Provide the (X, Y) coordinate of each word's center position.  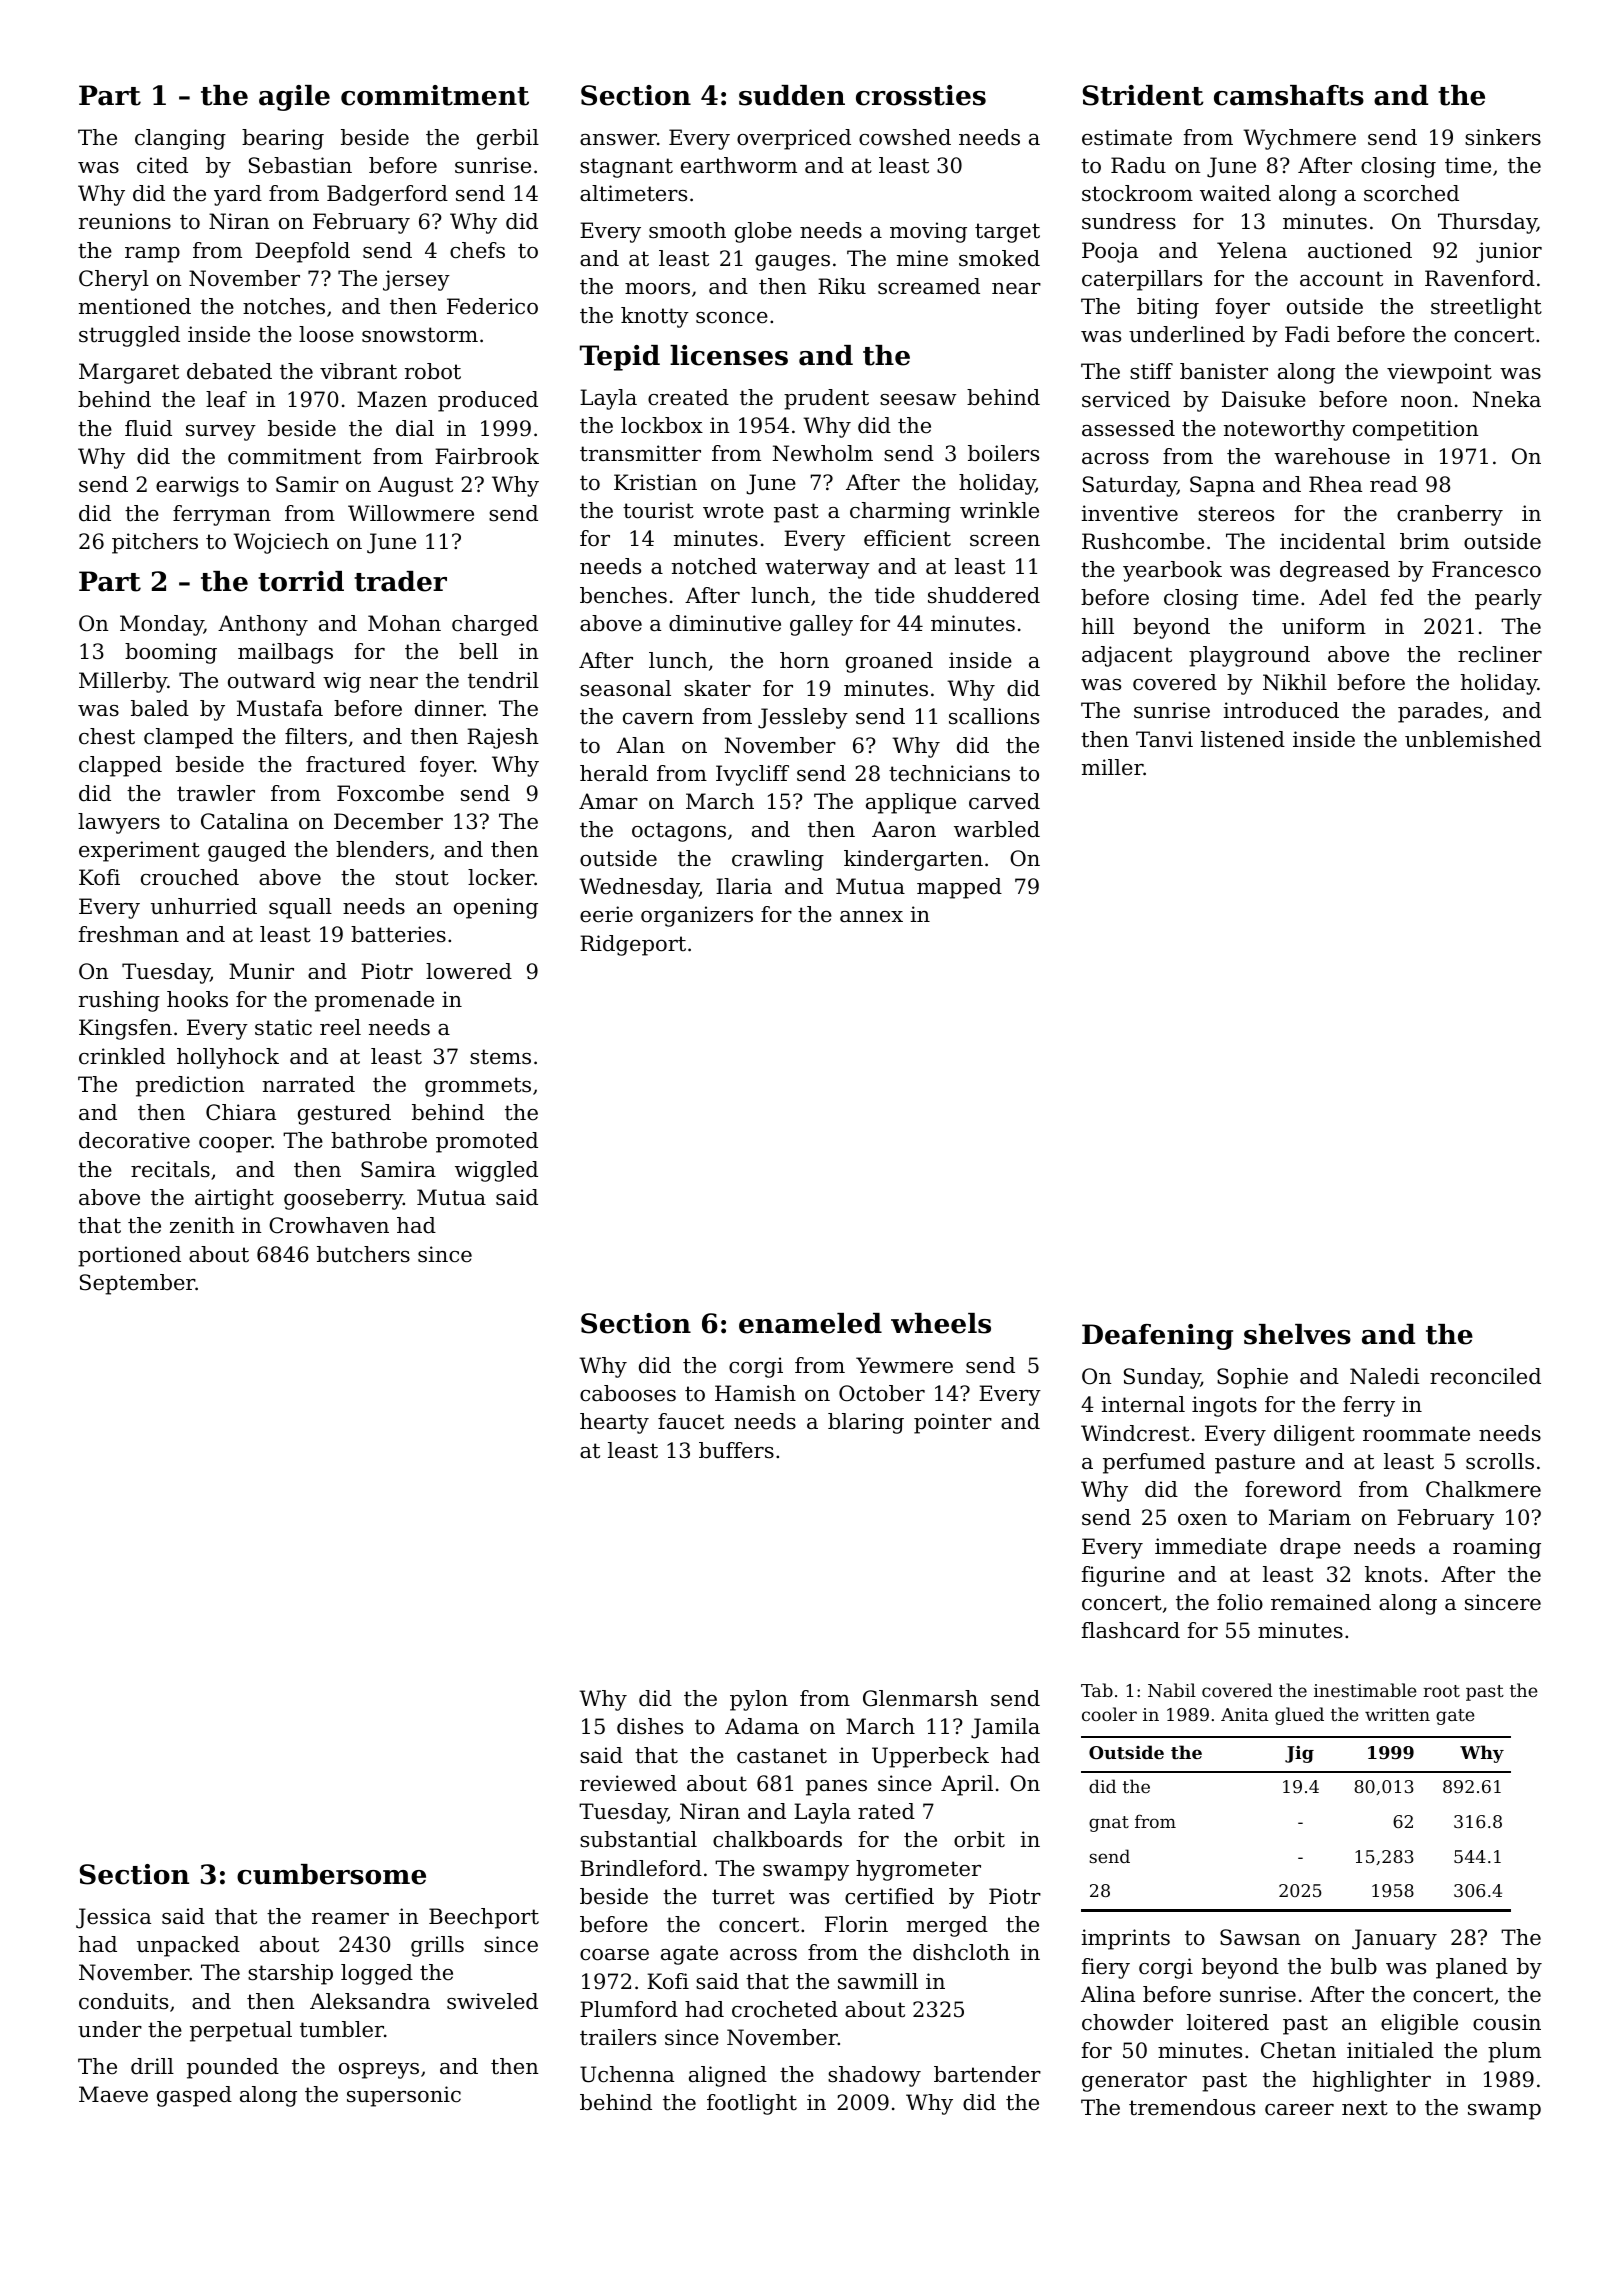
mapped (959, 888)
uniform (1324, 626)
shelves (1297, 1334)
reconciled (1485, 1376)
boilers (1003, 453)
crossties (921, 95)
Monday (162, 625)
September (137, 1284)
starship (290, 1974)
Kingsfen (125, 1029)
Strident (1143, 95)
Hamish (755, 1393)
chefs (477, 250)
